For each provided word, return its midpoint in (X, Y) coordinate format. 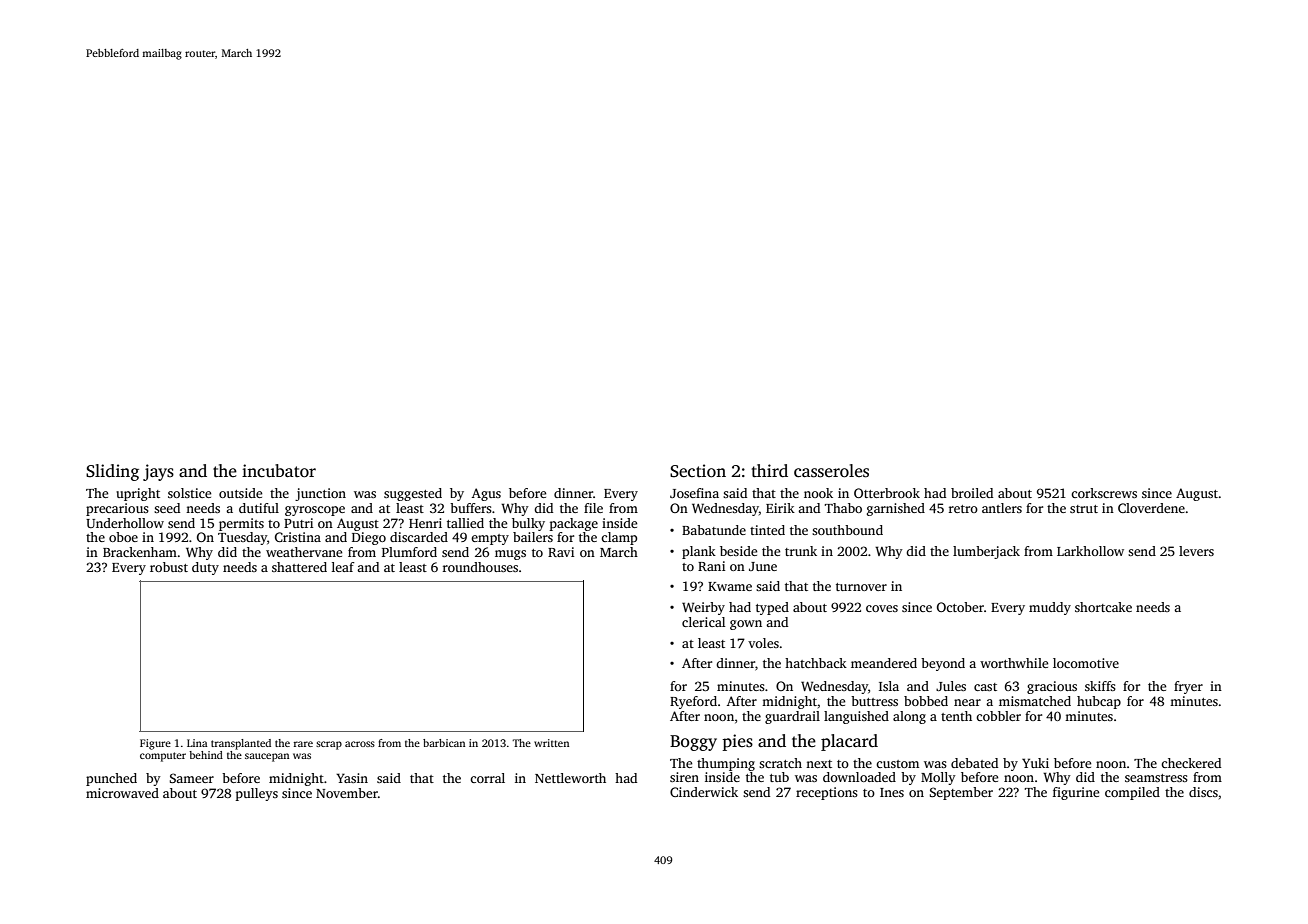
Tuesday (242, 538)
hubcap (1099, 702)
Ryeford (693, 702)
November (347, 793)
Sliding (112, 472)
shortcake (1103, 607)
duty (205, 568)
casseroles (831, 471)
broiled (972, 493)
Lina (197, 743)
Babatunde (714, 530)
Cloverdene (1151, 508)
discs (1203, 792)
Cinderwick (704, 792)
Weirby (703, 608)
